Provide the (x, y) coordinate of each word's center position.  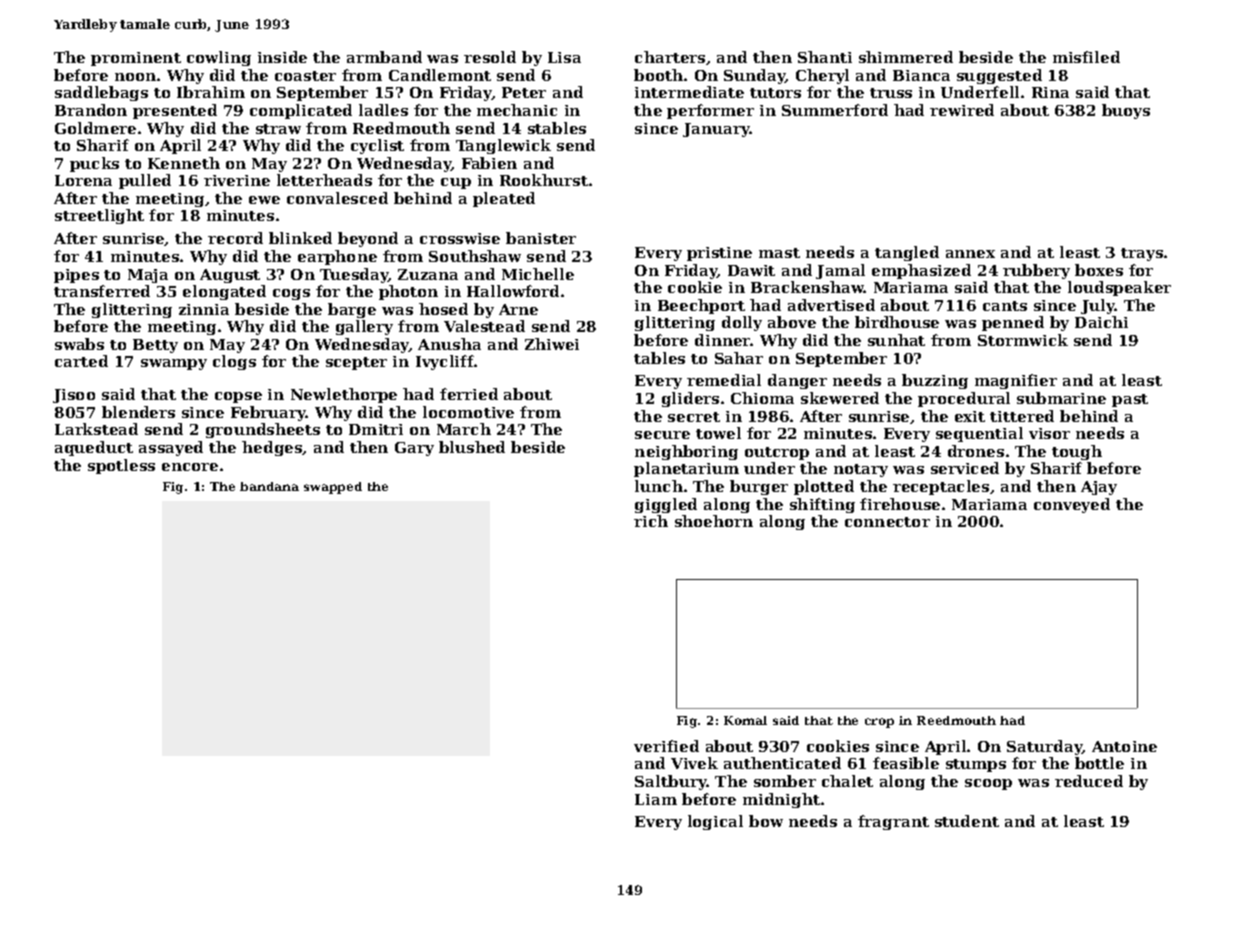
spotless (121, 466)
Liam (656, 799)
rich (651, 521)
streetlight (99, 216)
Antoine (1124, 746)
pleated (504, 199)
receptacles (941, 487)
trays (1142, 254)
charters (670, 57)
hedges (272, 448)
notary (861, 470)
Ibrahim (211, 92)
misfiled (1086, 57)
